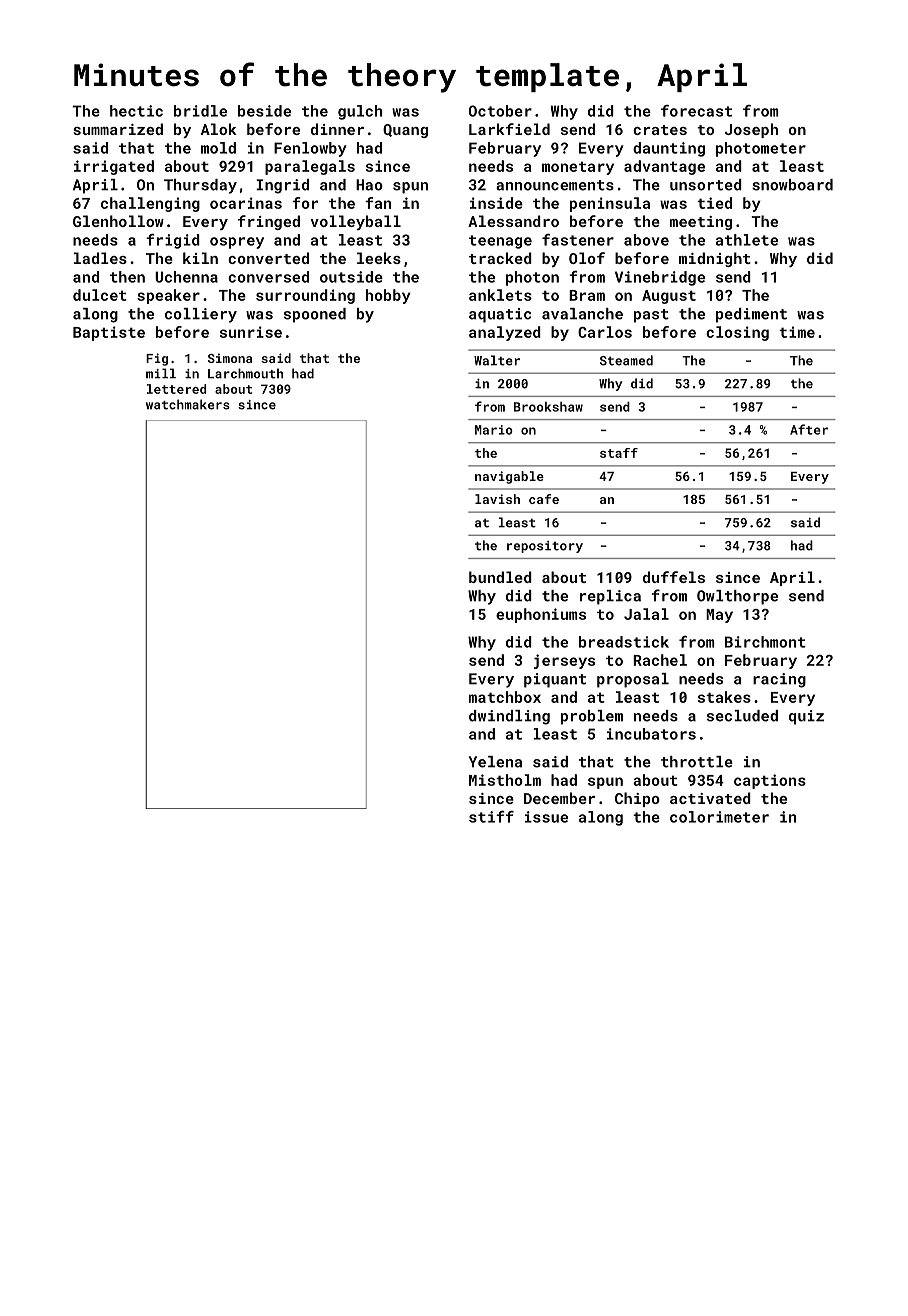 The height and width of the document is (1316, 908). I want to click on bundled, so click(500, 577).
